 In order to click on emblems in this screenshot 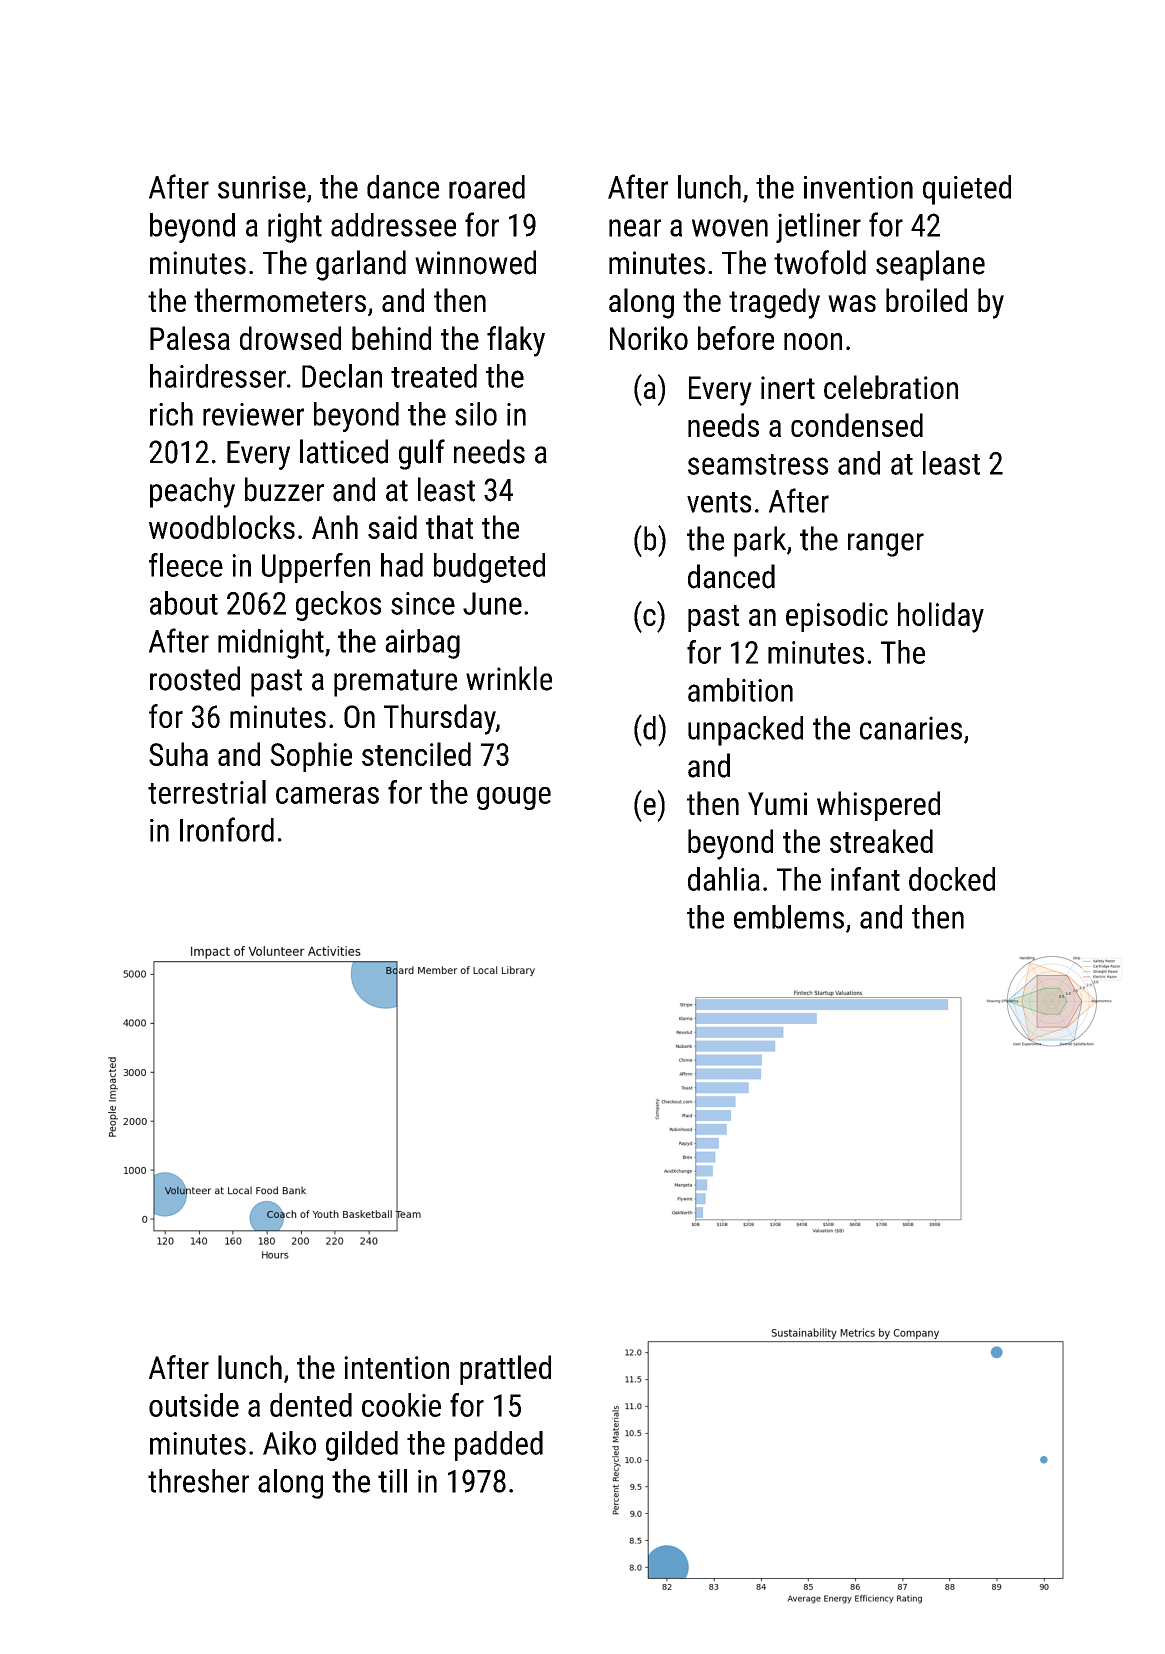, I will do `click(789, 917)`.
